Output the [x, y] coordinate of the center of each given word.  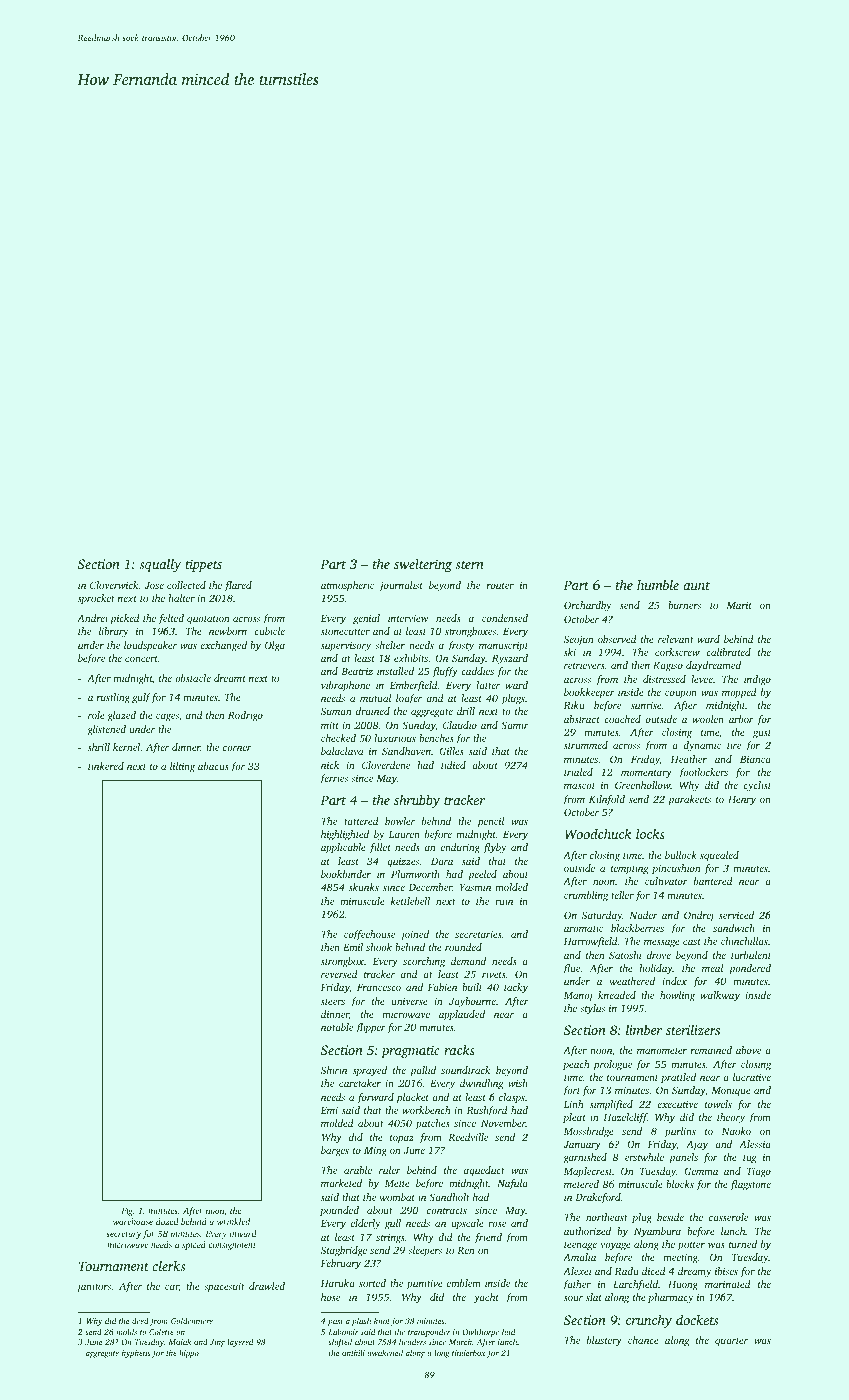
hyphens [136, 1354]
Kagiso [668, 666]
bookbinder [346, 874]
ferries [333, 779]
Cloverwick [114, 585]
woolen [708, 719]
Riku [574, 705]
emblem [464, 1283]
